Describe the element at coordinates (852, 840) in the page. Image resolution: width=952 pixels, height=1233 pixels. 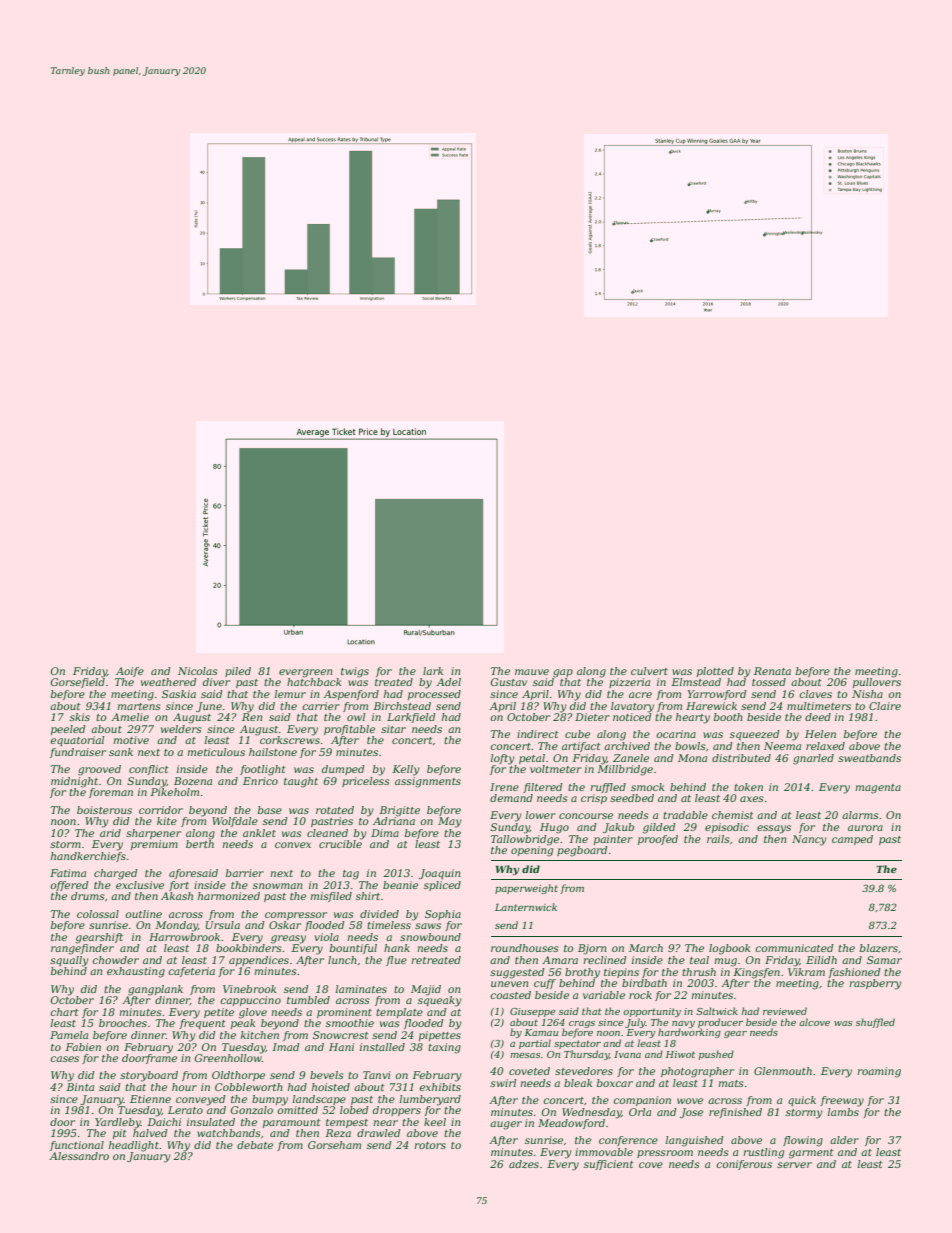
I see `camped` at that location.
